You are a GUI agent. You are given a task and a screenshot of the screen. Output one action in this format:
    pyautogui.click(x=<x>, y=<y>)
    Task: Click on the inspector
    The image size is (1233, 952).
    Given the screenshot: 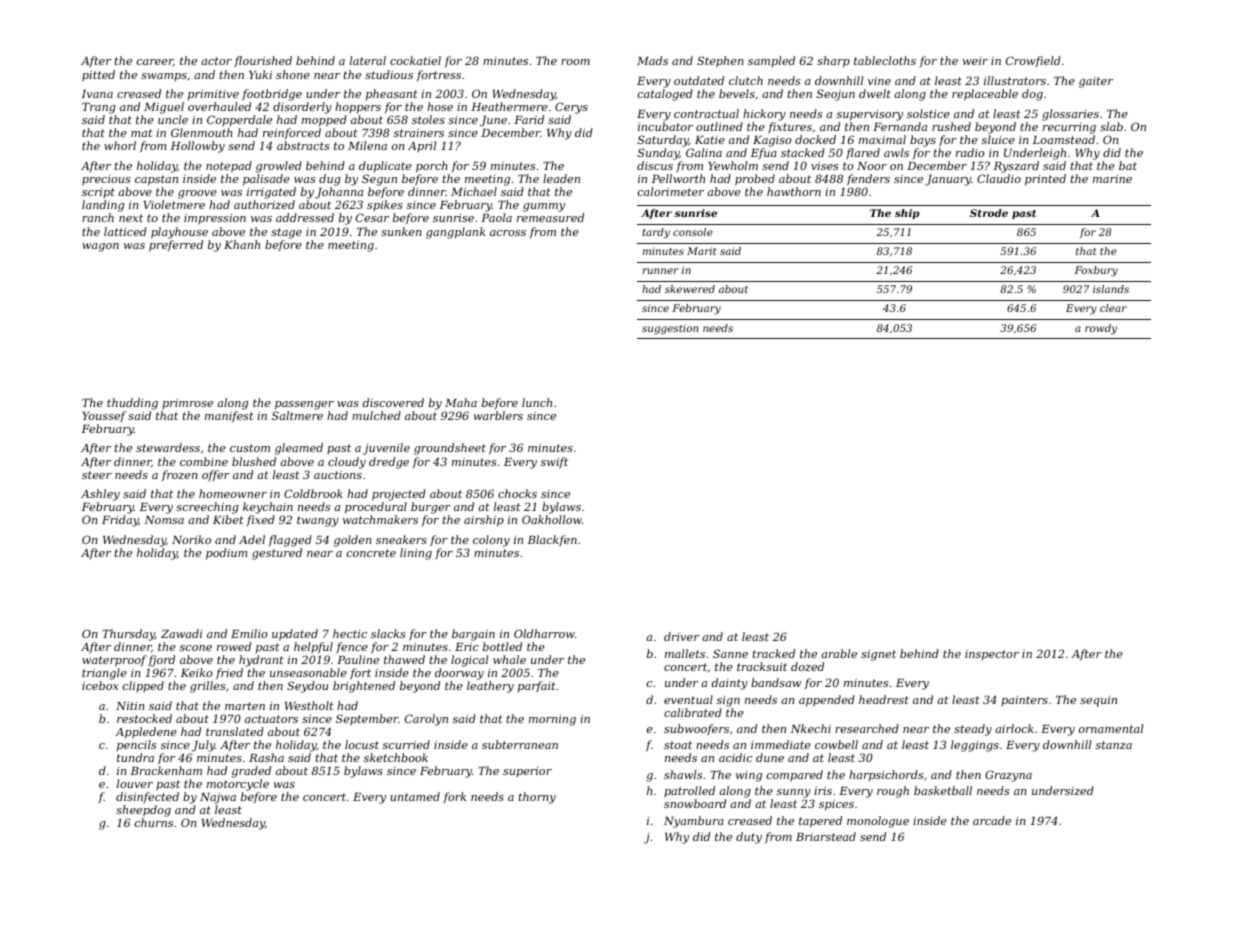 What is the action you would take?
    pyautogui.click(x=992, y=655)
